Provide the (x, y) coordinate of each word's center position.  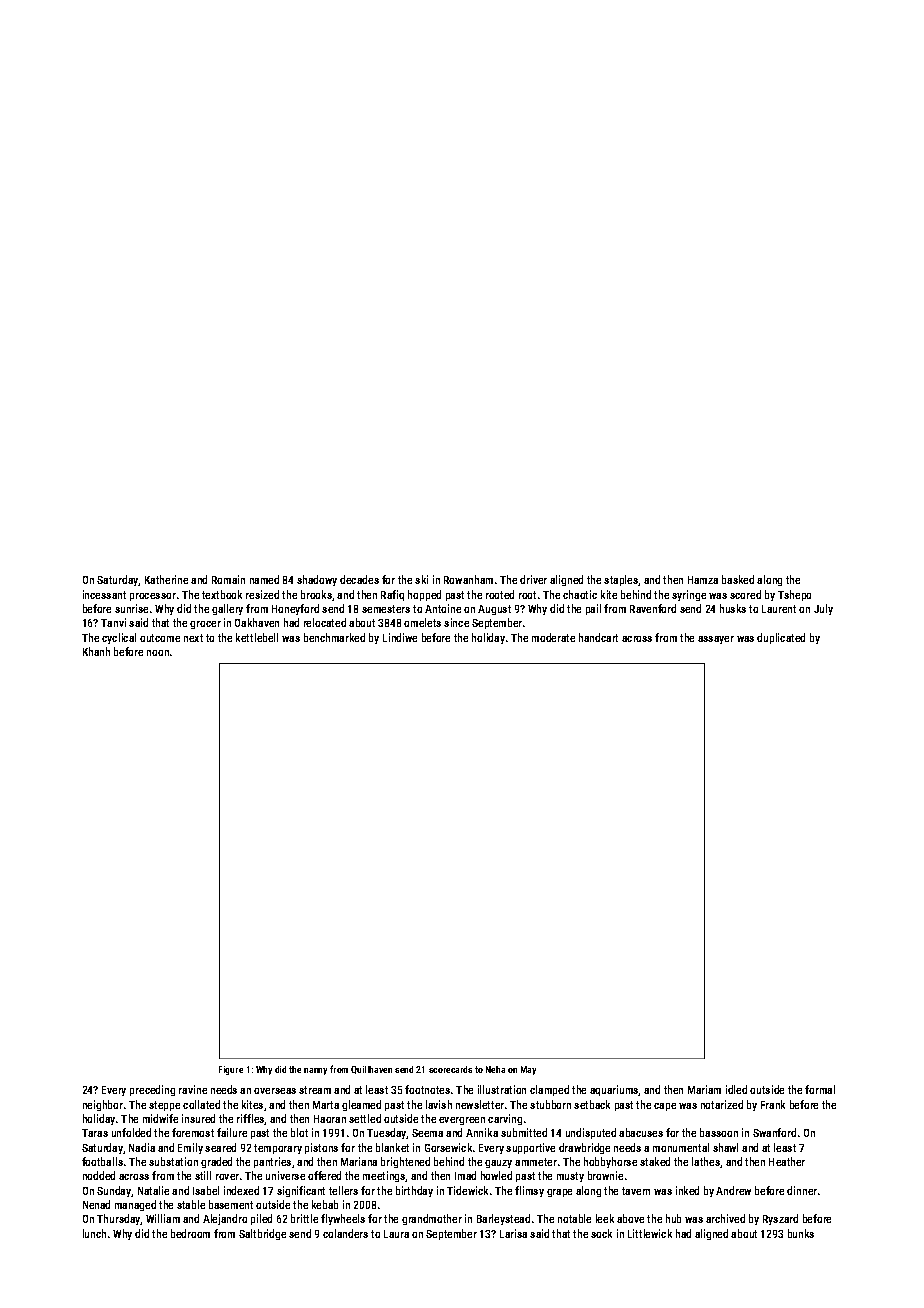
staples (621, 580)
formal (820, 1089)
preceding (152, 1090)
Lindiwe (400, 637)
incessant (104, 594)
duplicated (781, 638)
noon (158, 653)
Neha (495, 1069)
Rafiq (392, 595)
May (528, 1070)
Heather (787, 1161)
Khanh (96, 651)
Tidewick (467, 1190)
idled (736, 1089)
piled (261, 1219)
